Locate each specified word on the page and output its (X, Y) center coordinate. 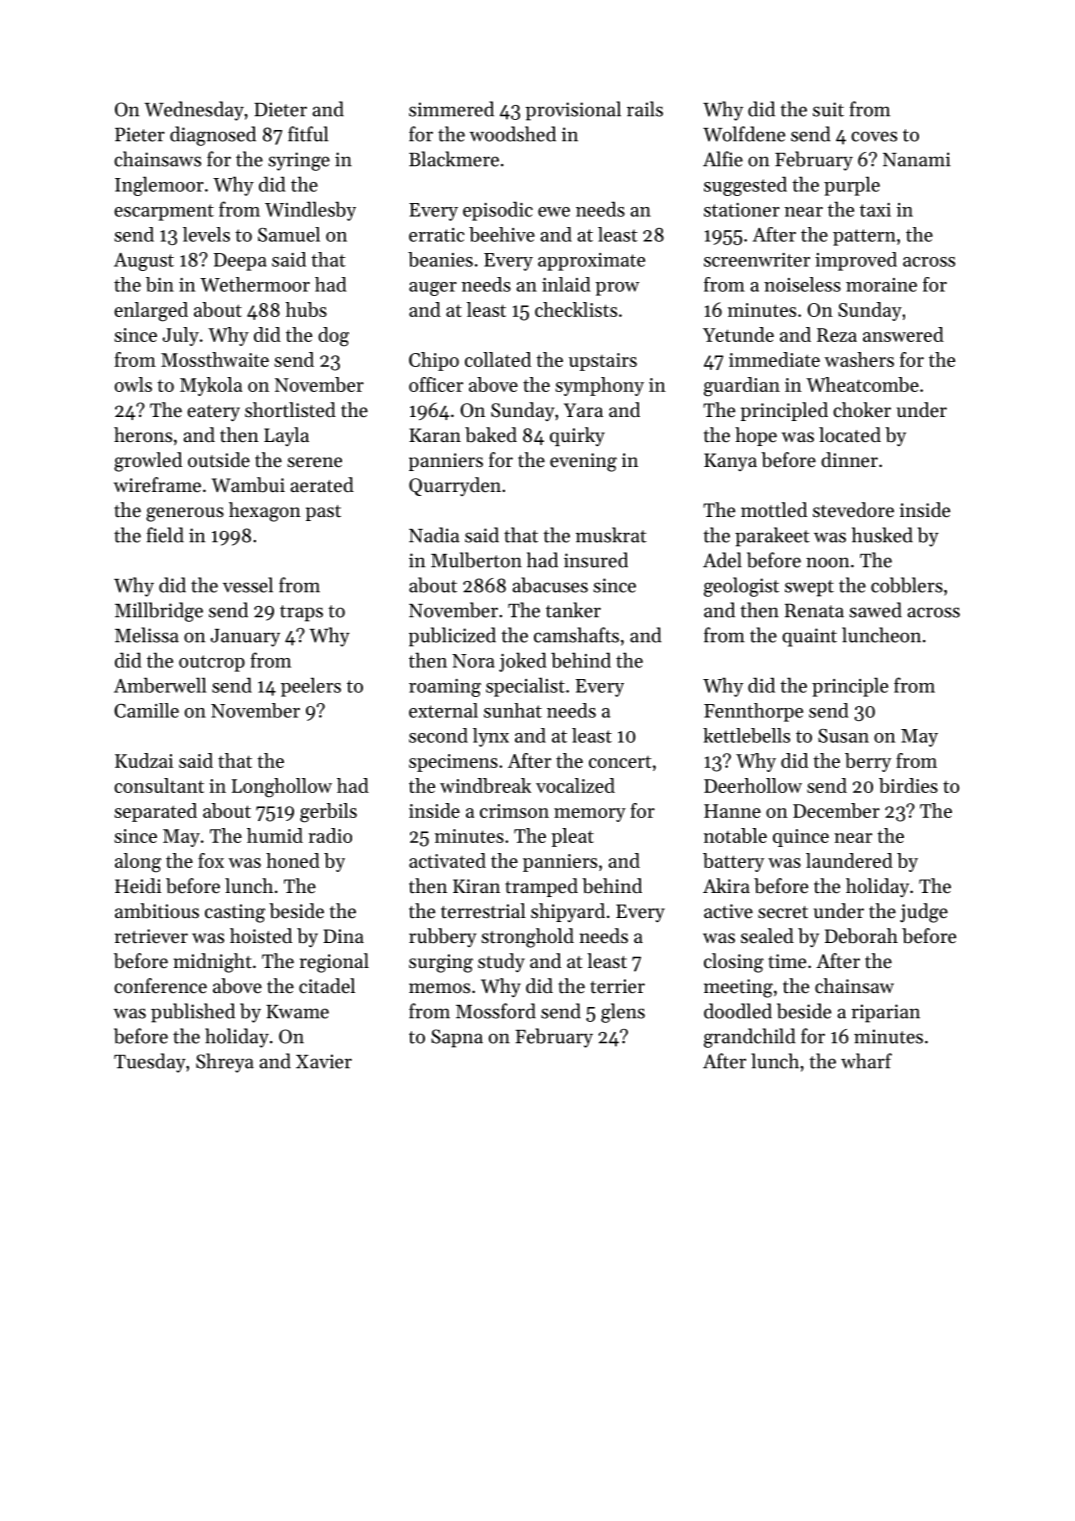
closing (734, 963)
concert (620, 762)
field (165, 535)
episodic (498, 211)
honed (293, 860)
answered (903, 334)
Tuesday (150, 1063)
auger (433, 289)
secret (783, 912)
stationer (742, 210)
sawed (875, 610)
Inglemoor (159, 186)
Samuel (289, 234)
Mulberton (476, 560)
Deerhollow (753, 785)
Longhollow (282, 788)
